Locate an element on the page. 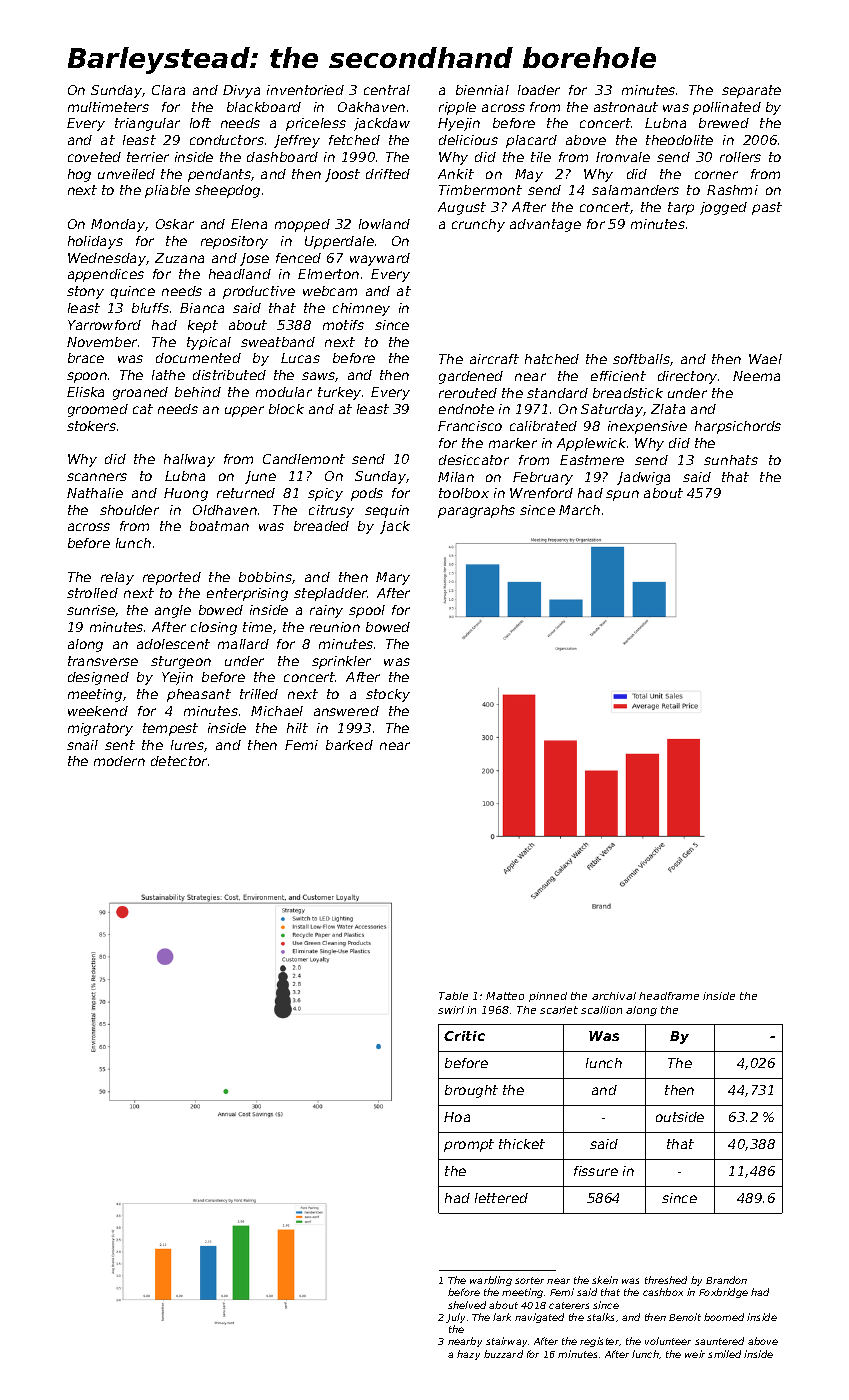  coveted is located at coordinates (94, 157).
